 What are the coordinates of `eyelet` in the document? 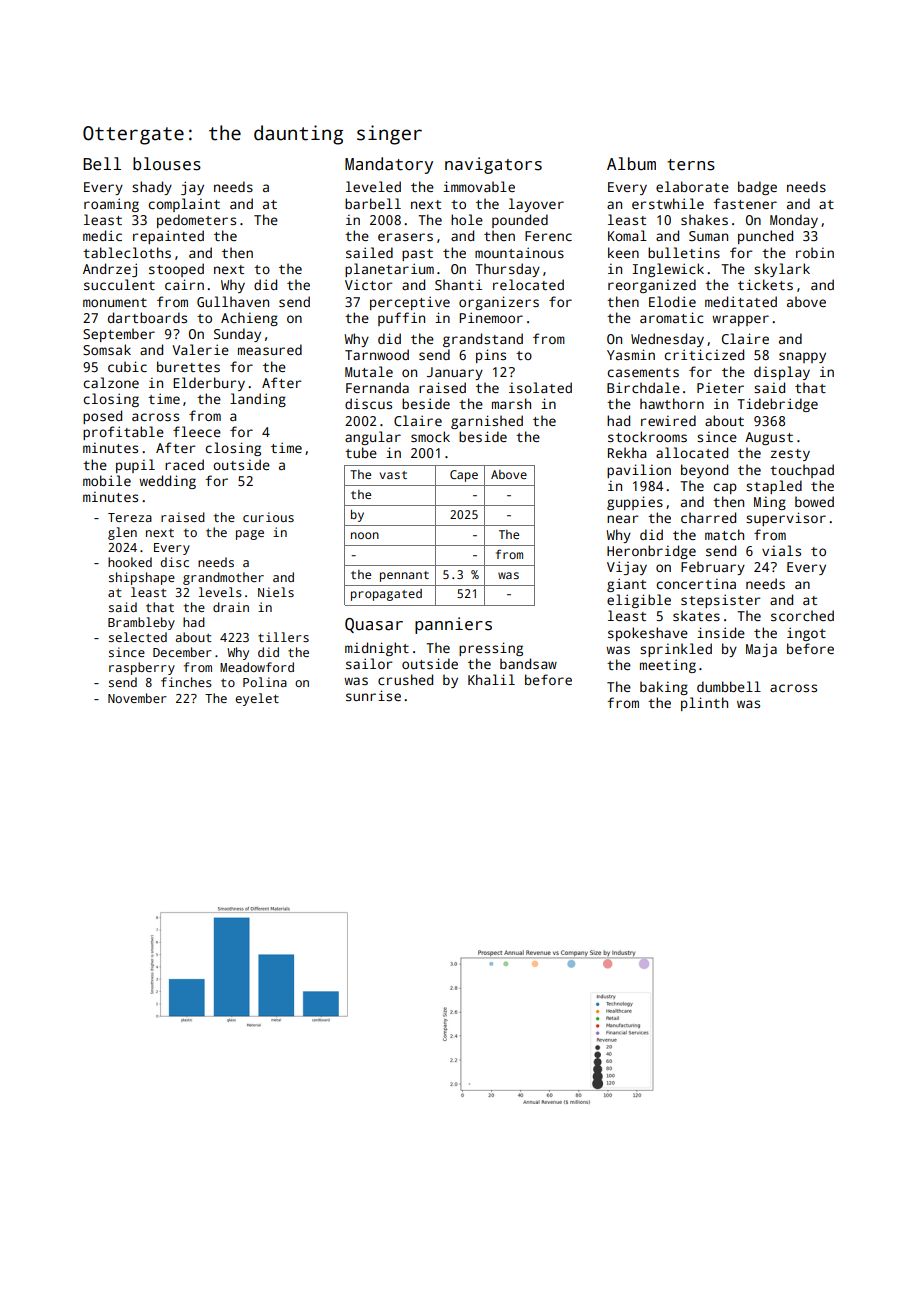 It's located at (257, 699).
